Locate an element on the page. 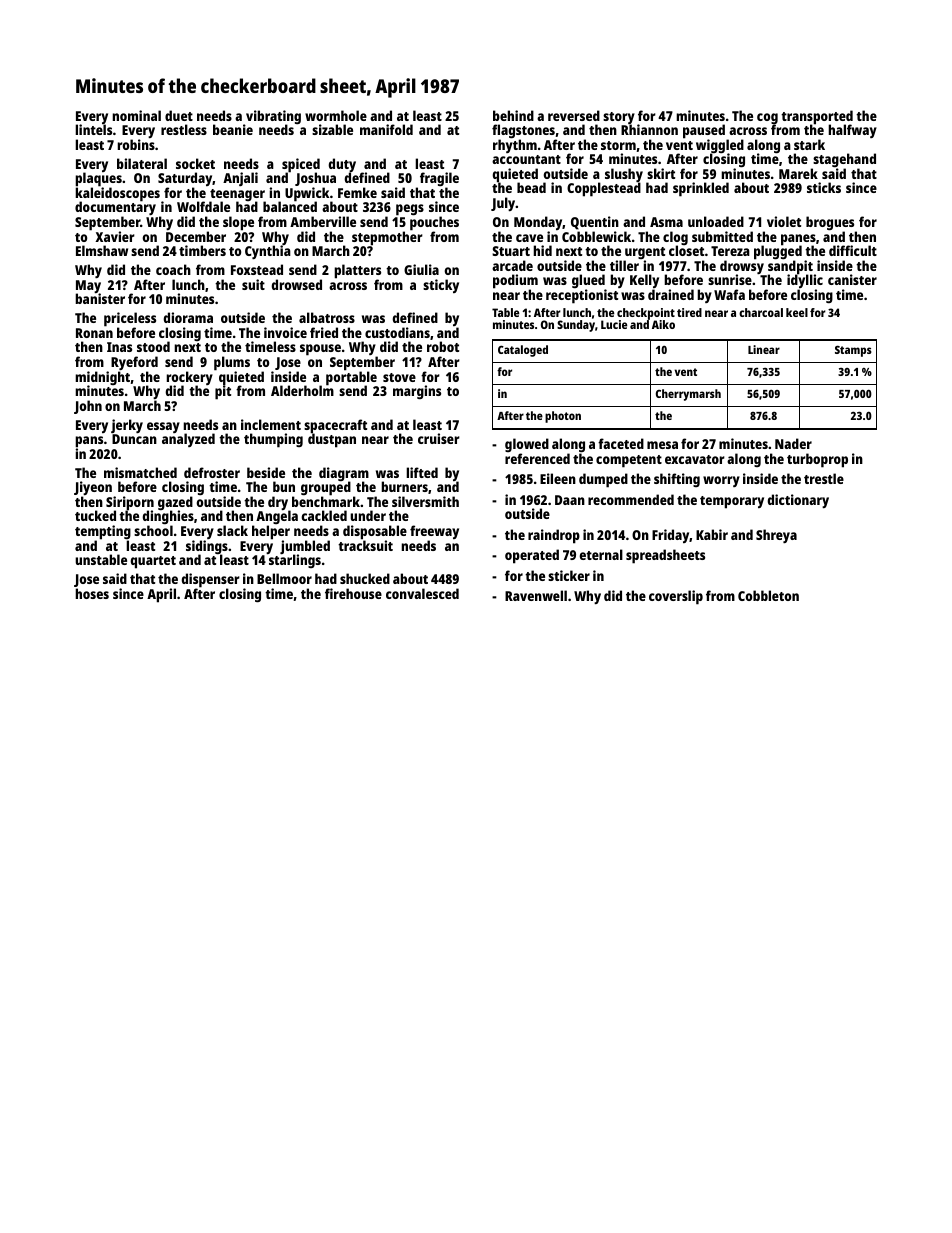 The height and width of the page is (1233, 952). hoses is located at coordinates (92, 593).
